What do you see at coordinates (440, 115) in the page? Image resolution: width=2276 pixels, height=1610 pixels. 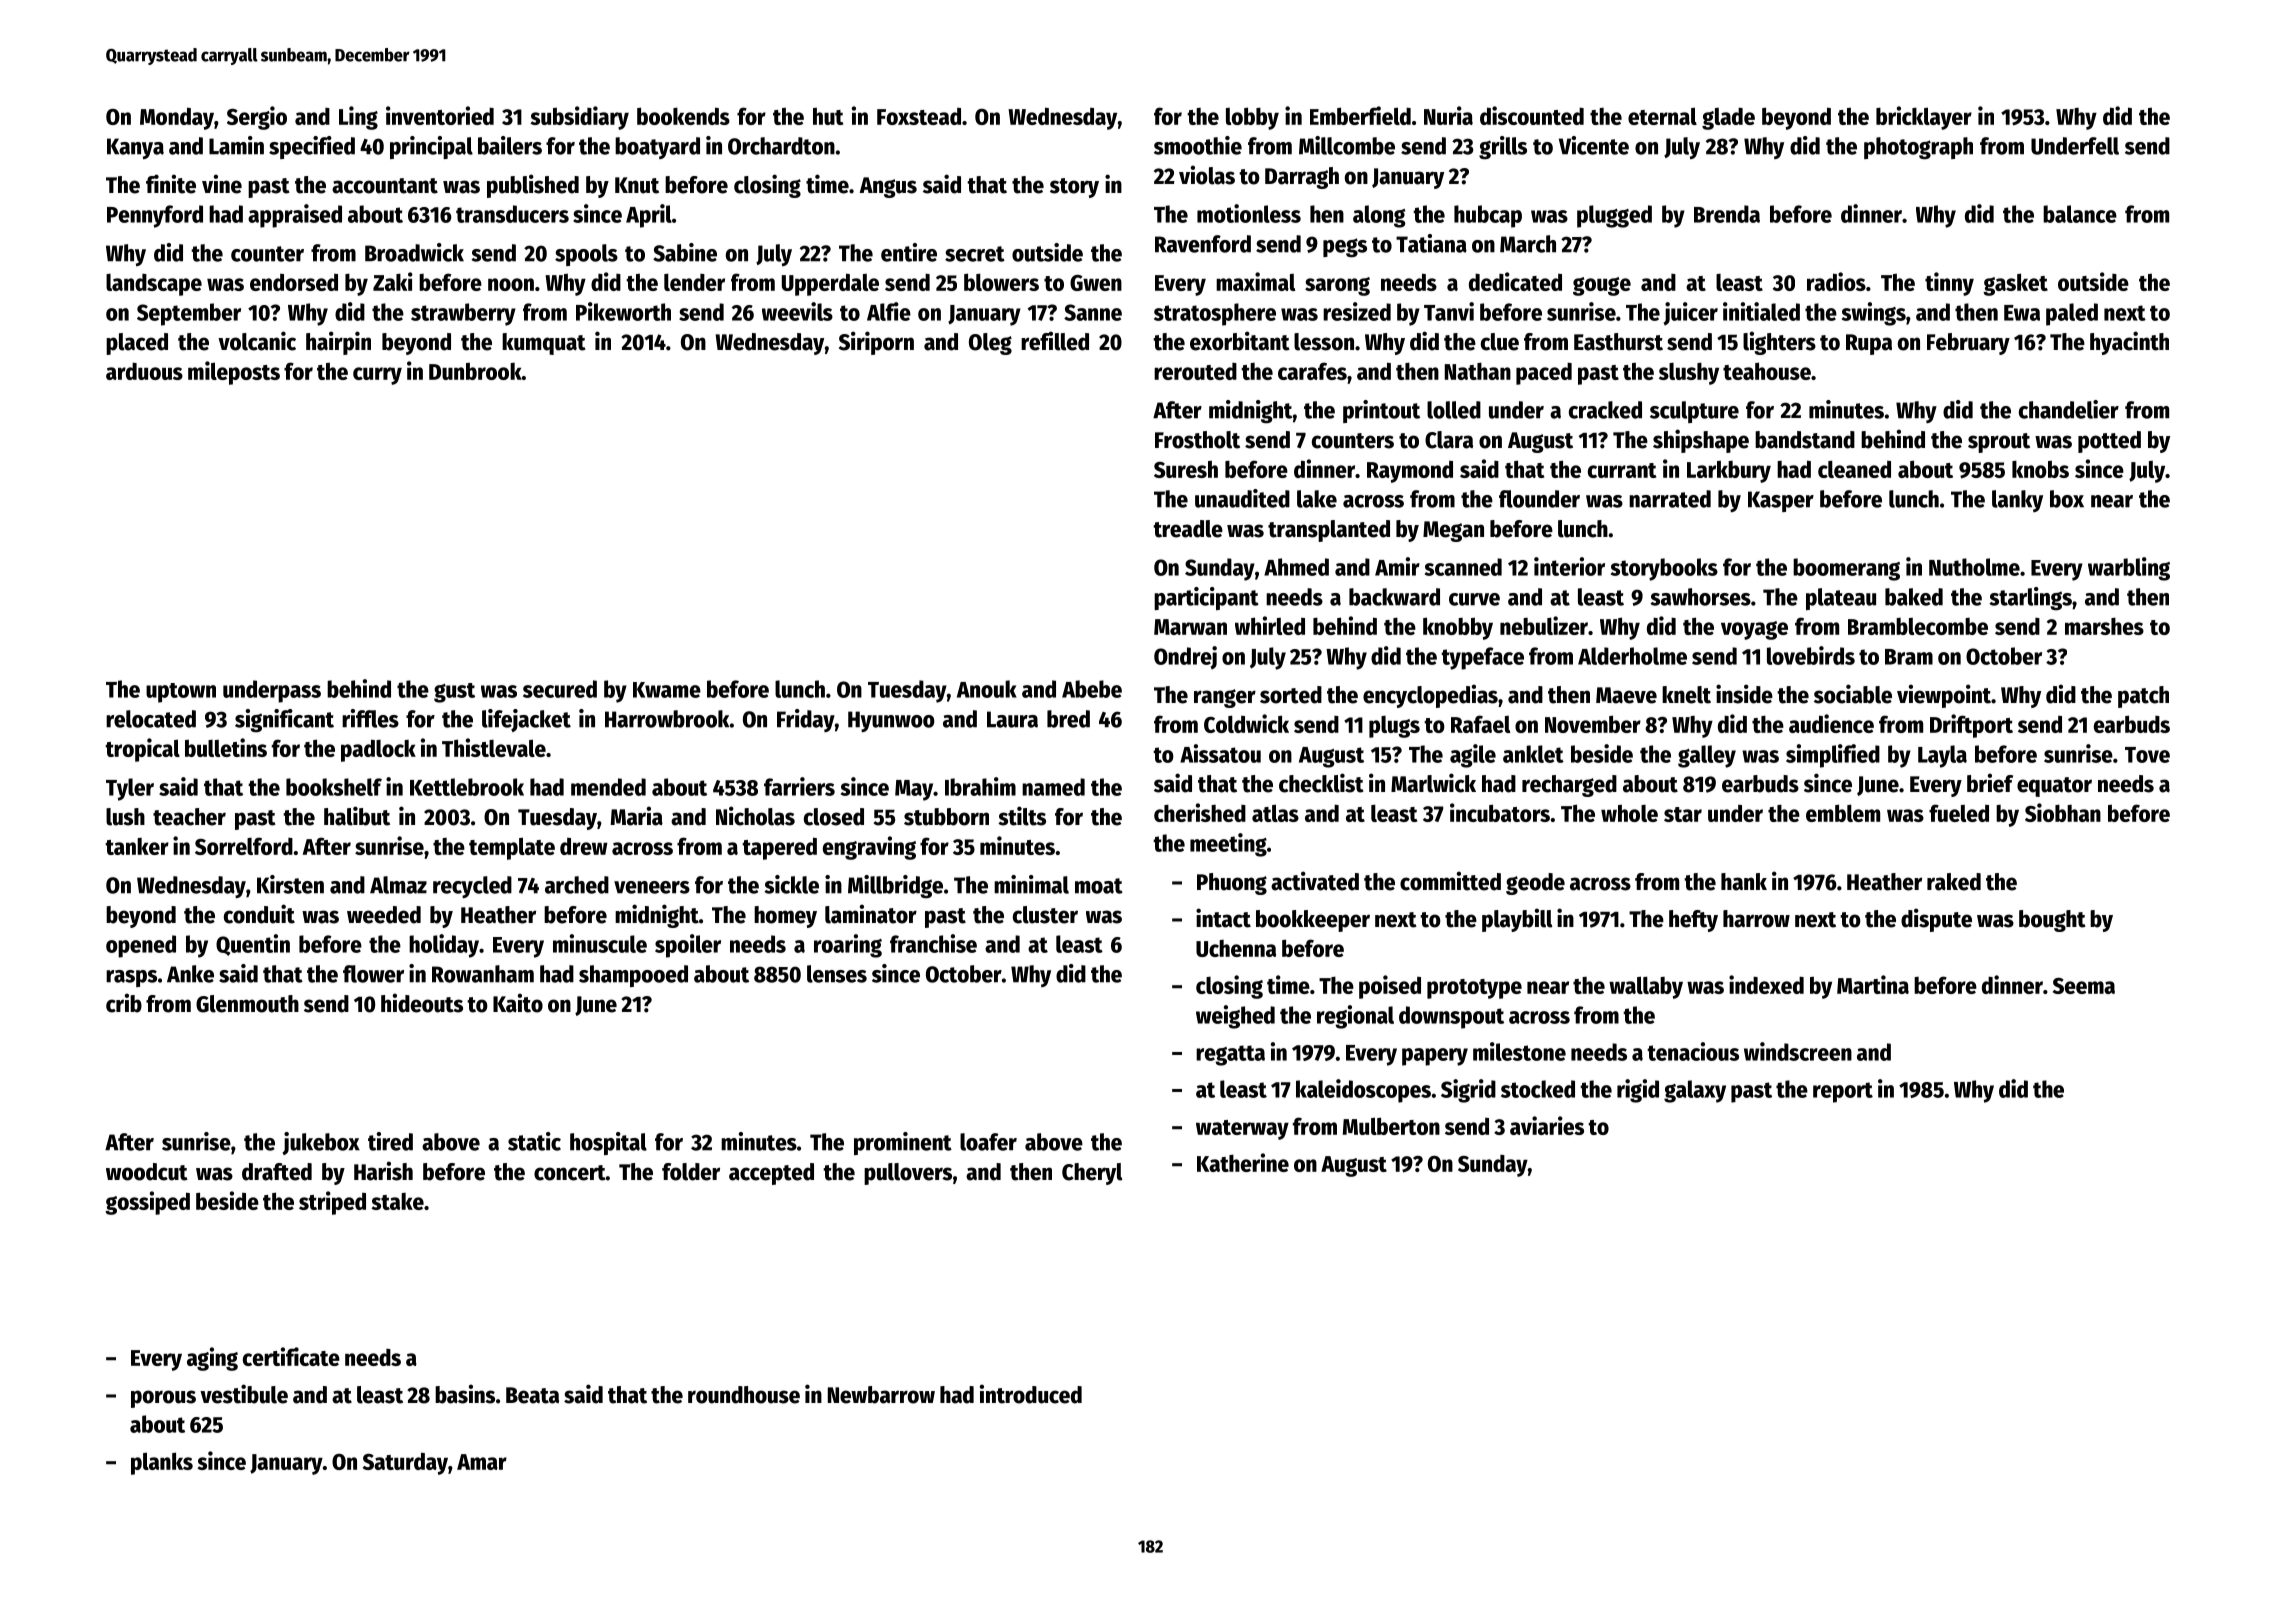 I see `inventoried` at bounding box center [440, 115].
